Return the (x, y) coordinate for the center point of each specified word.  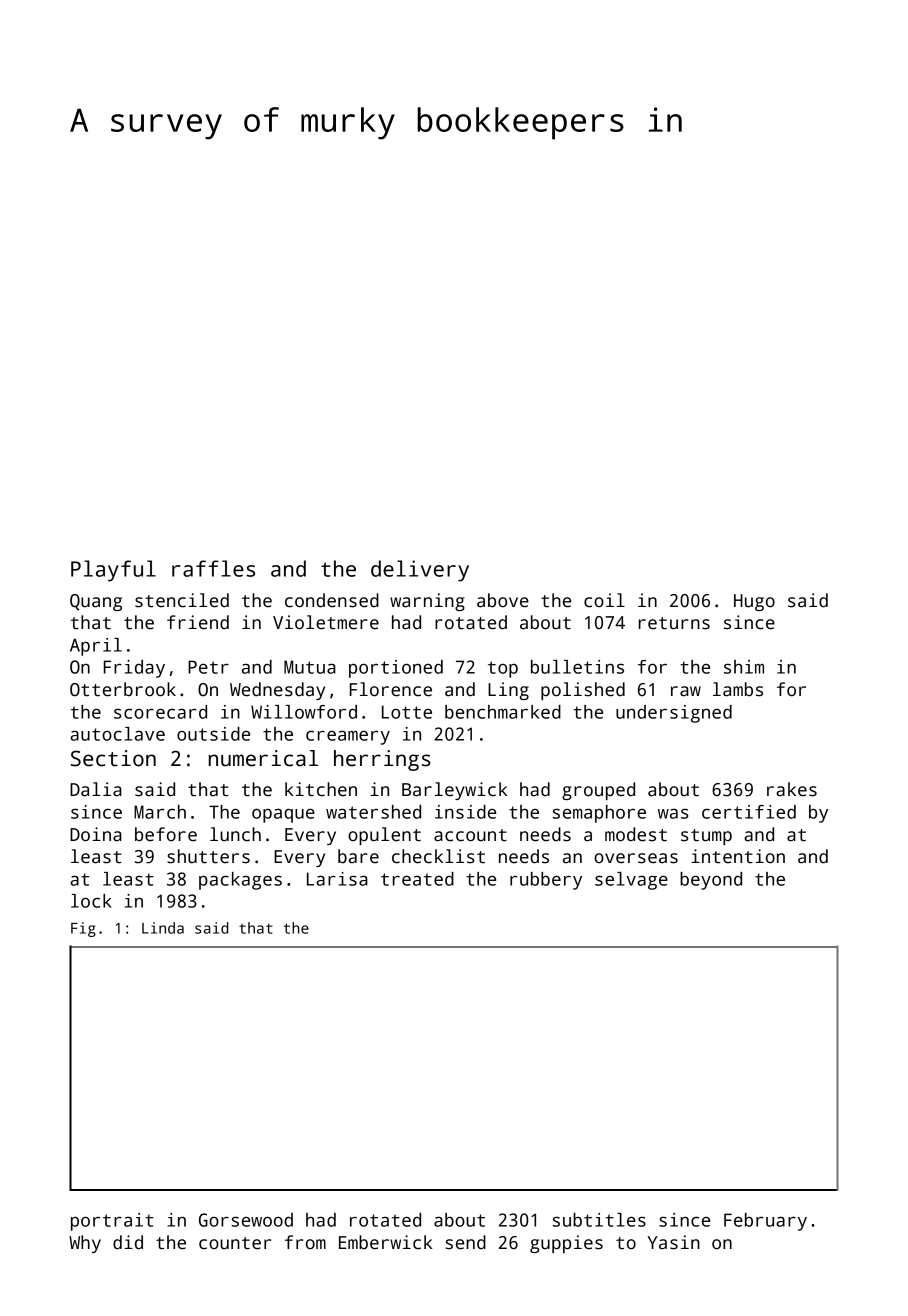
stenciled (182, 600)
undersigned (674, 714)
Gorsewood (246, 1220)
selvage (631, 881)
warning (427, 602)
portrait (112, 1222)
